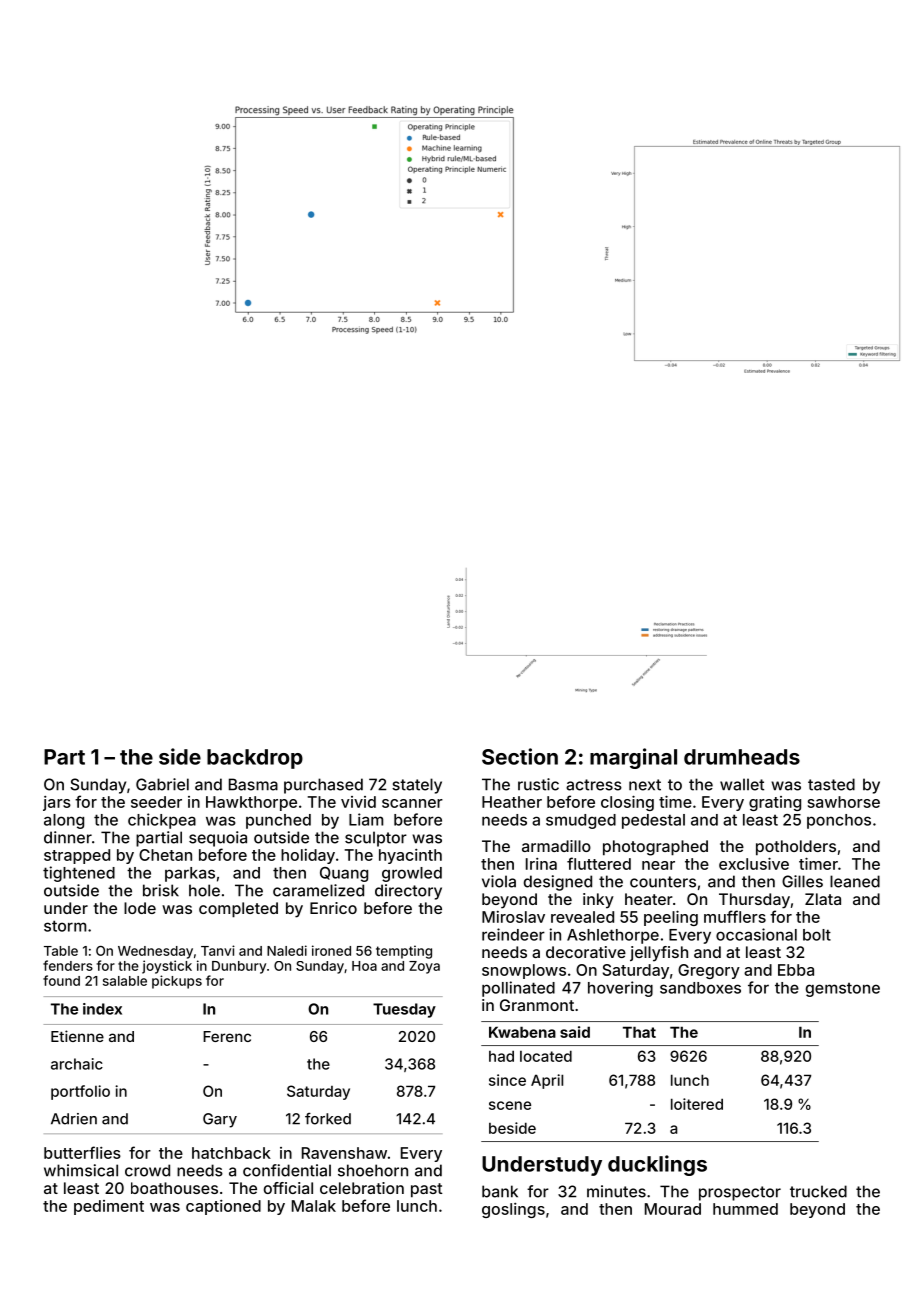  I want to click on crowd, so click(147, 1170).
